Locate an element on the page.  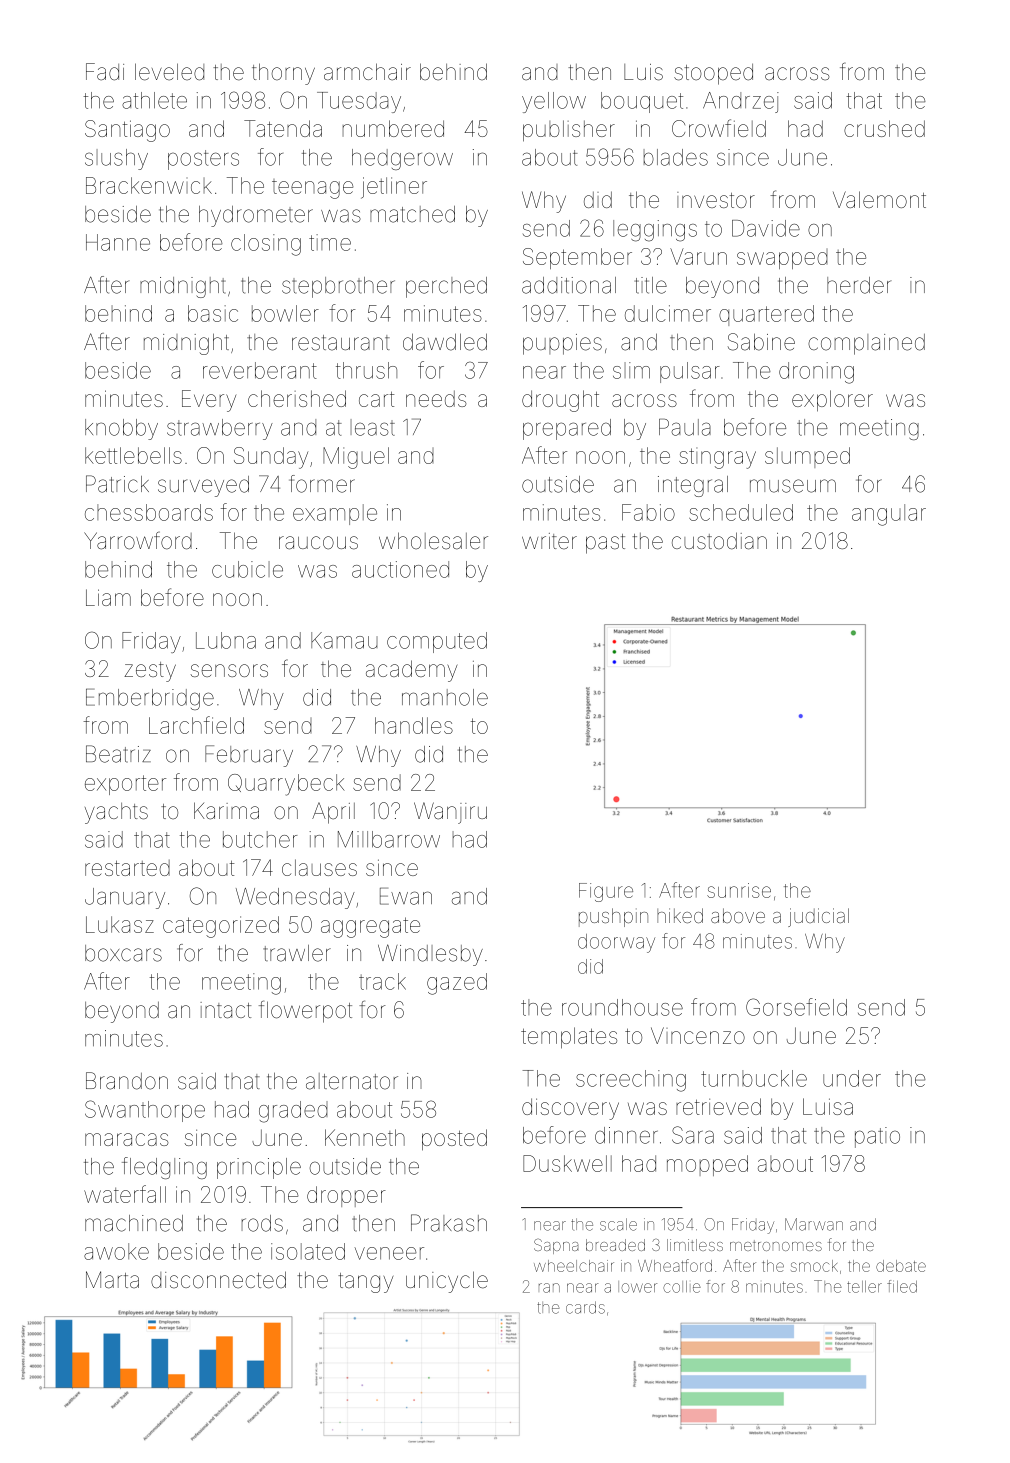
leveled is located at coordinates (169, 72).
